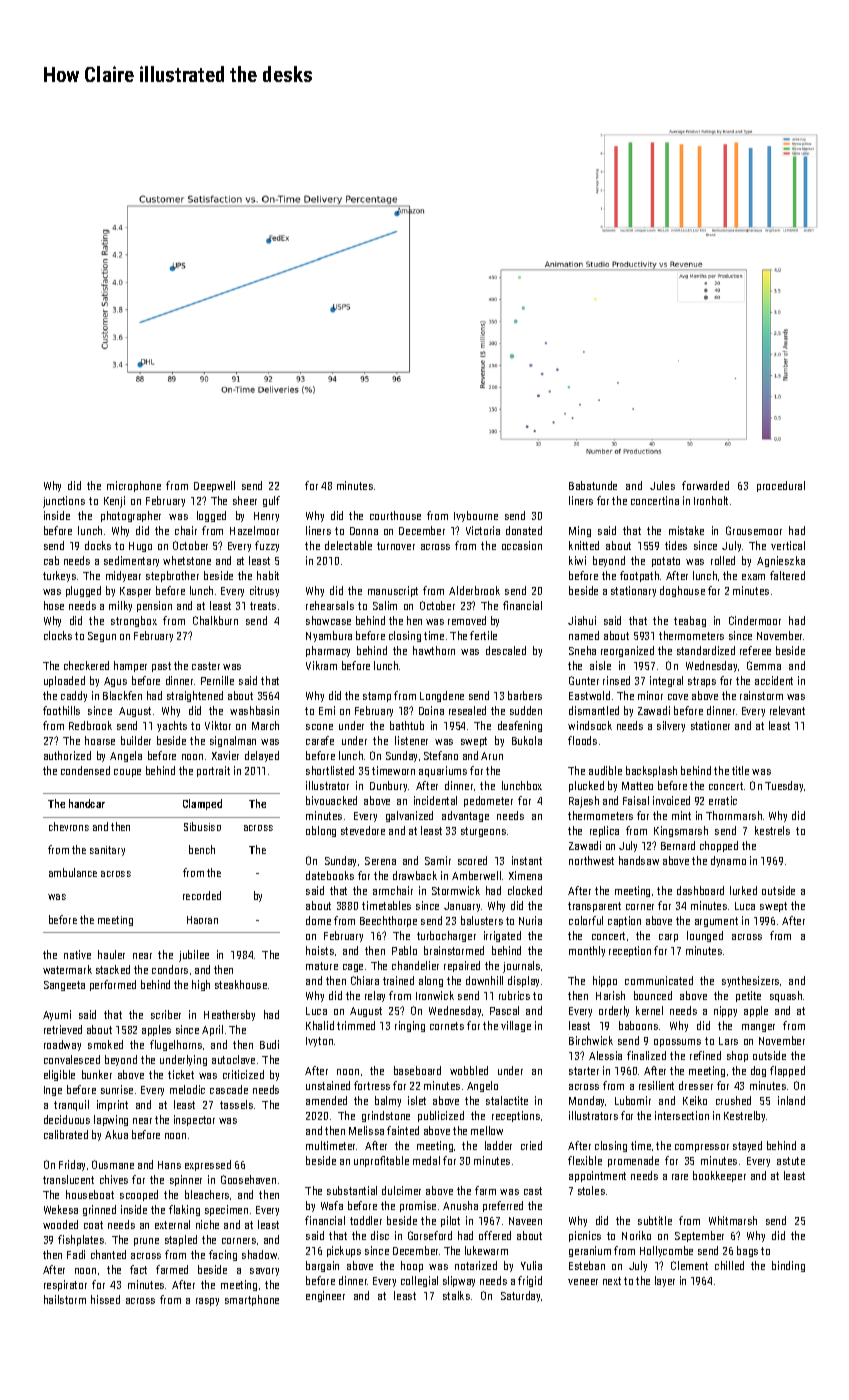  I want to click on chanted, so click(108, 1254).
